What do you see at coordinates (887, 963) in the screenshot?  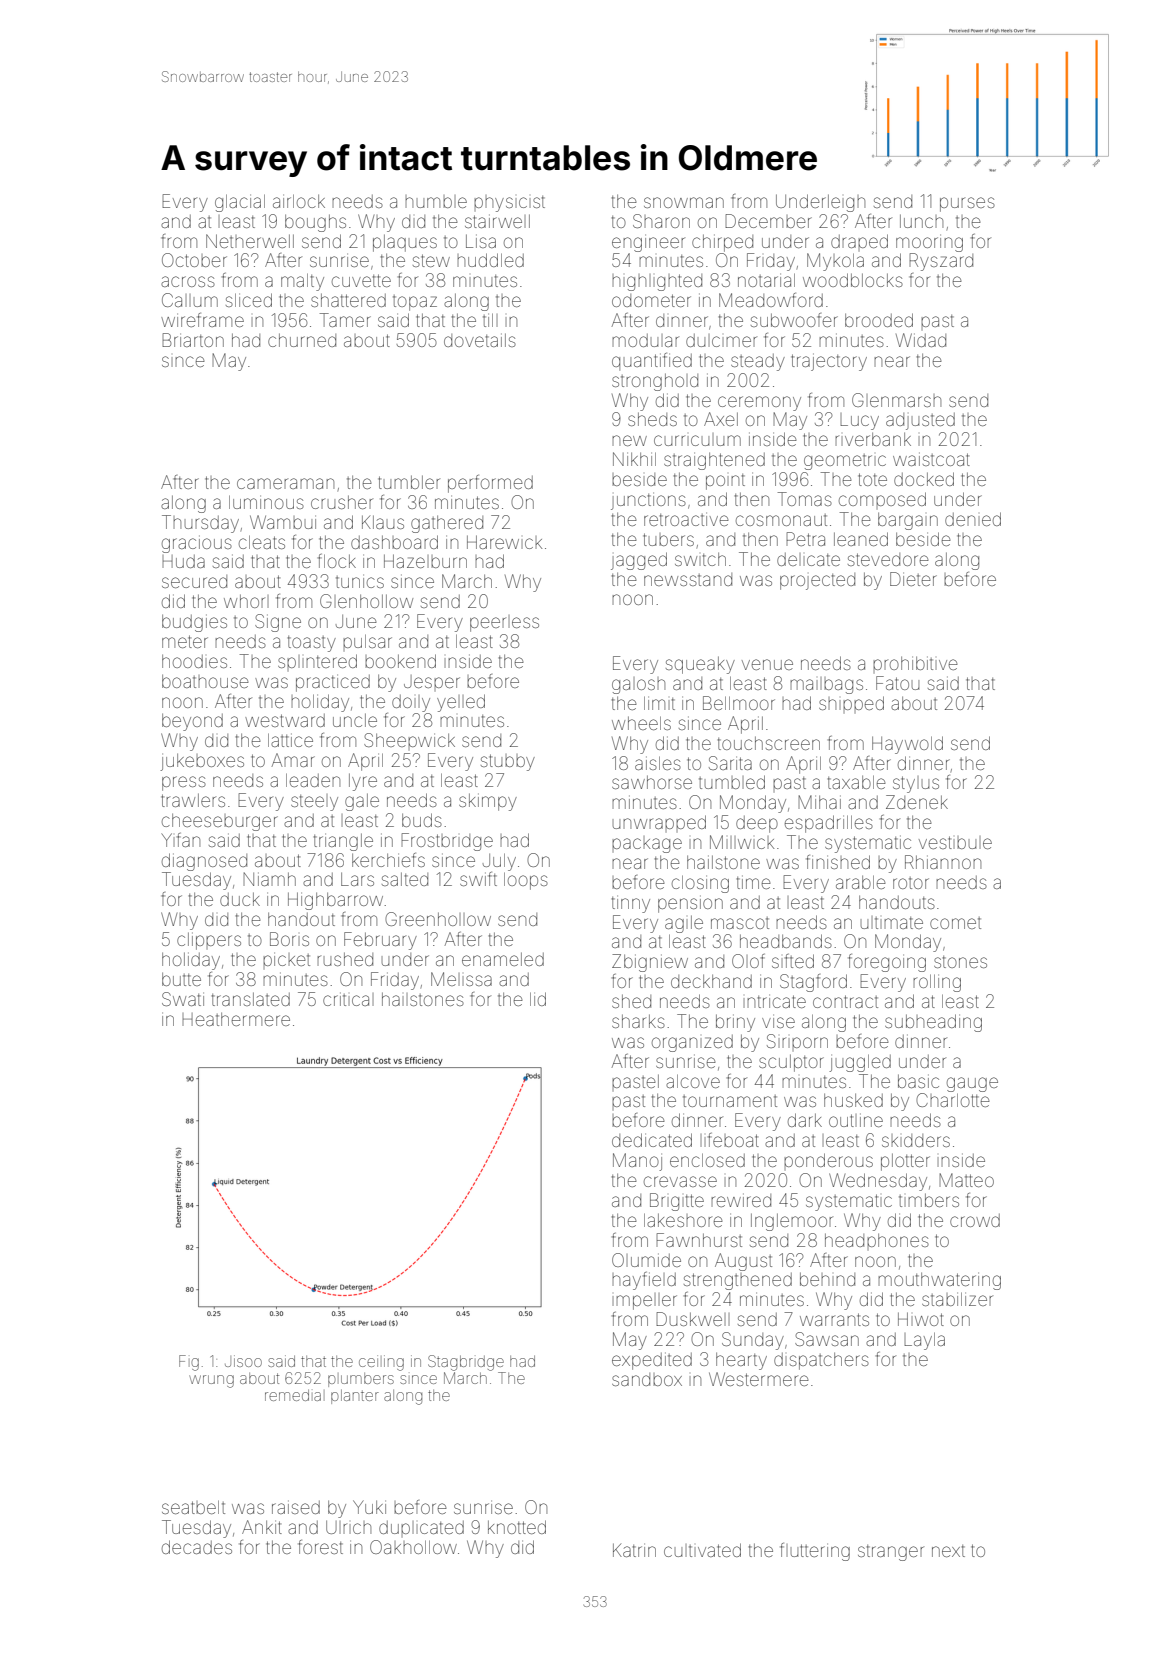 I see `foregoing` at bounding box center [887, 963].
